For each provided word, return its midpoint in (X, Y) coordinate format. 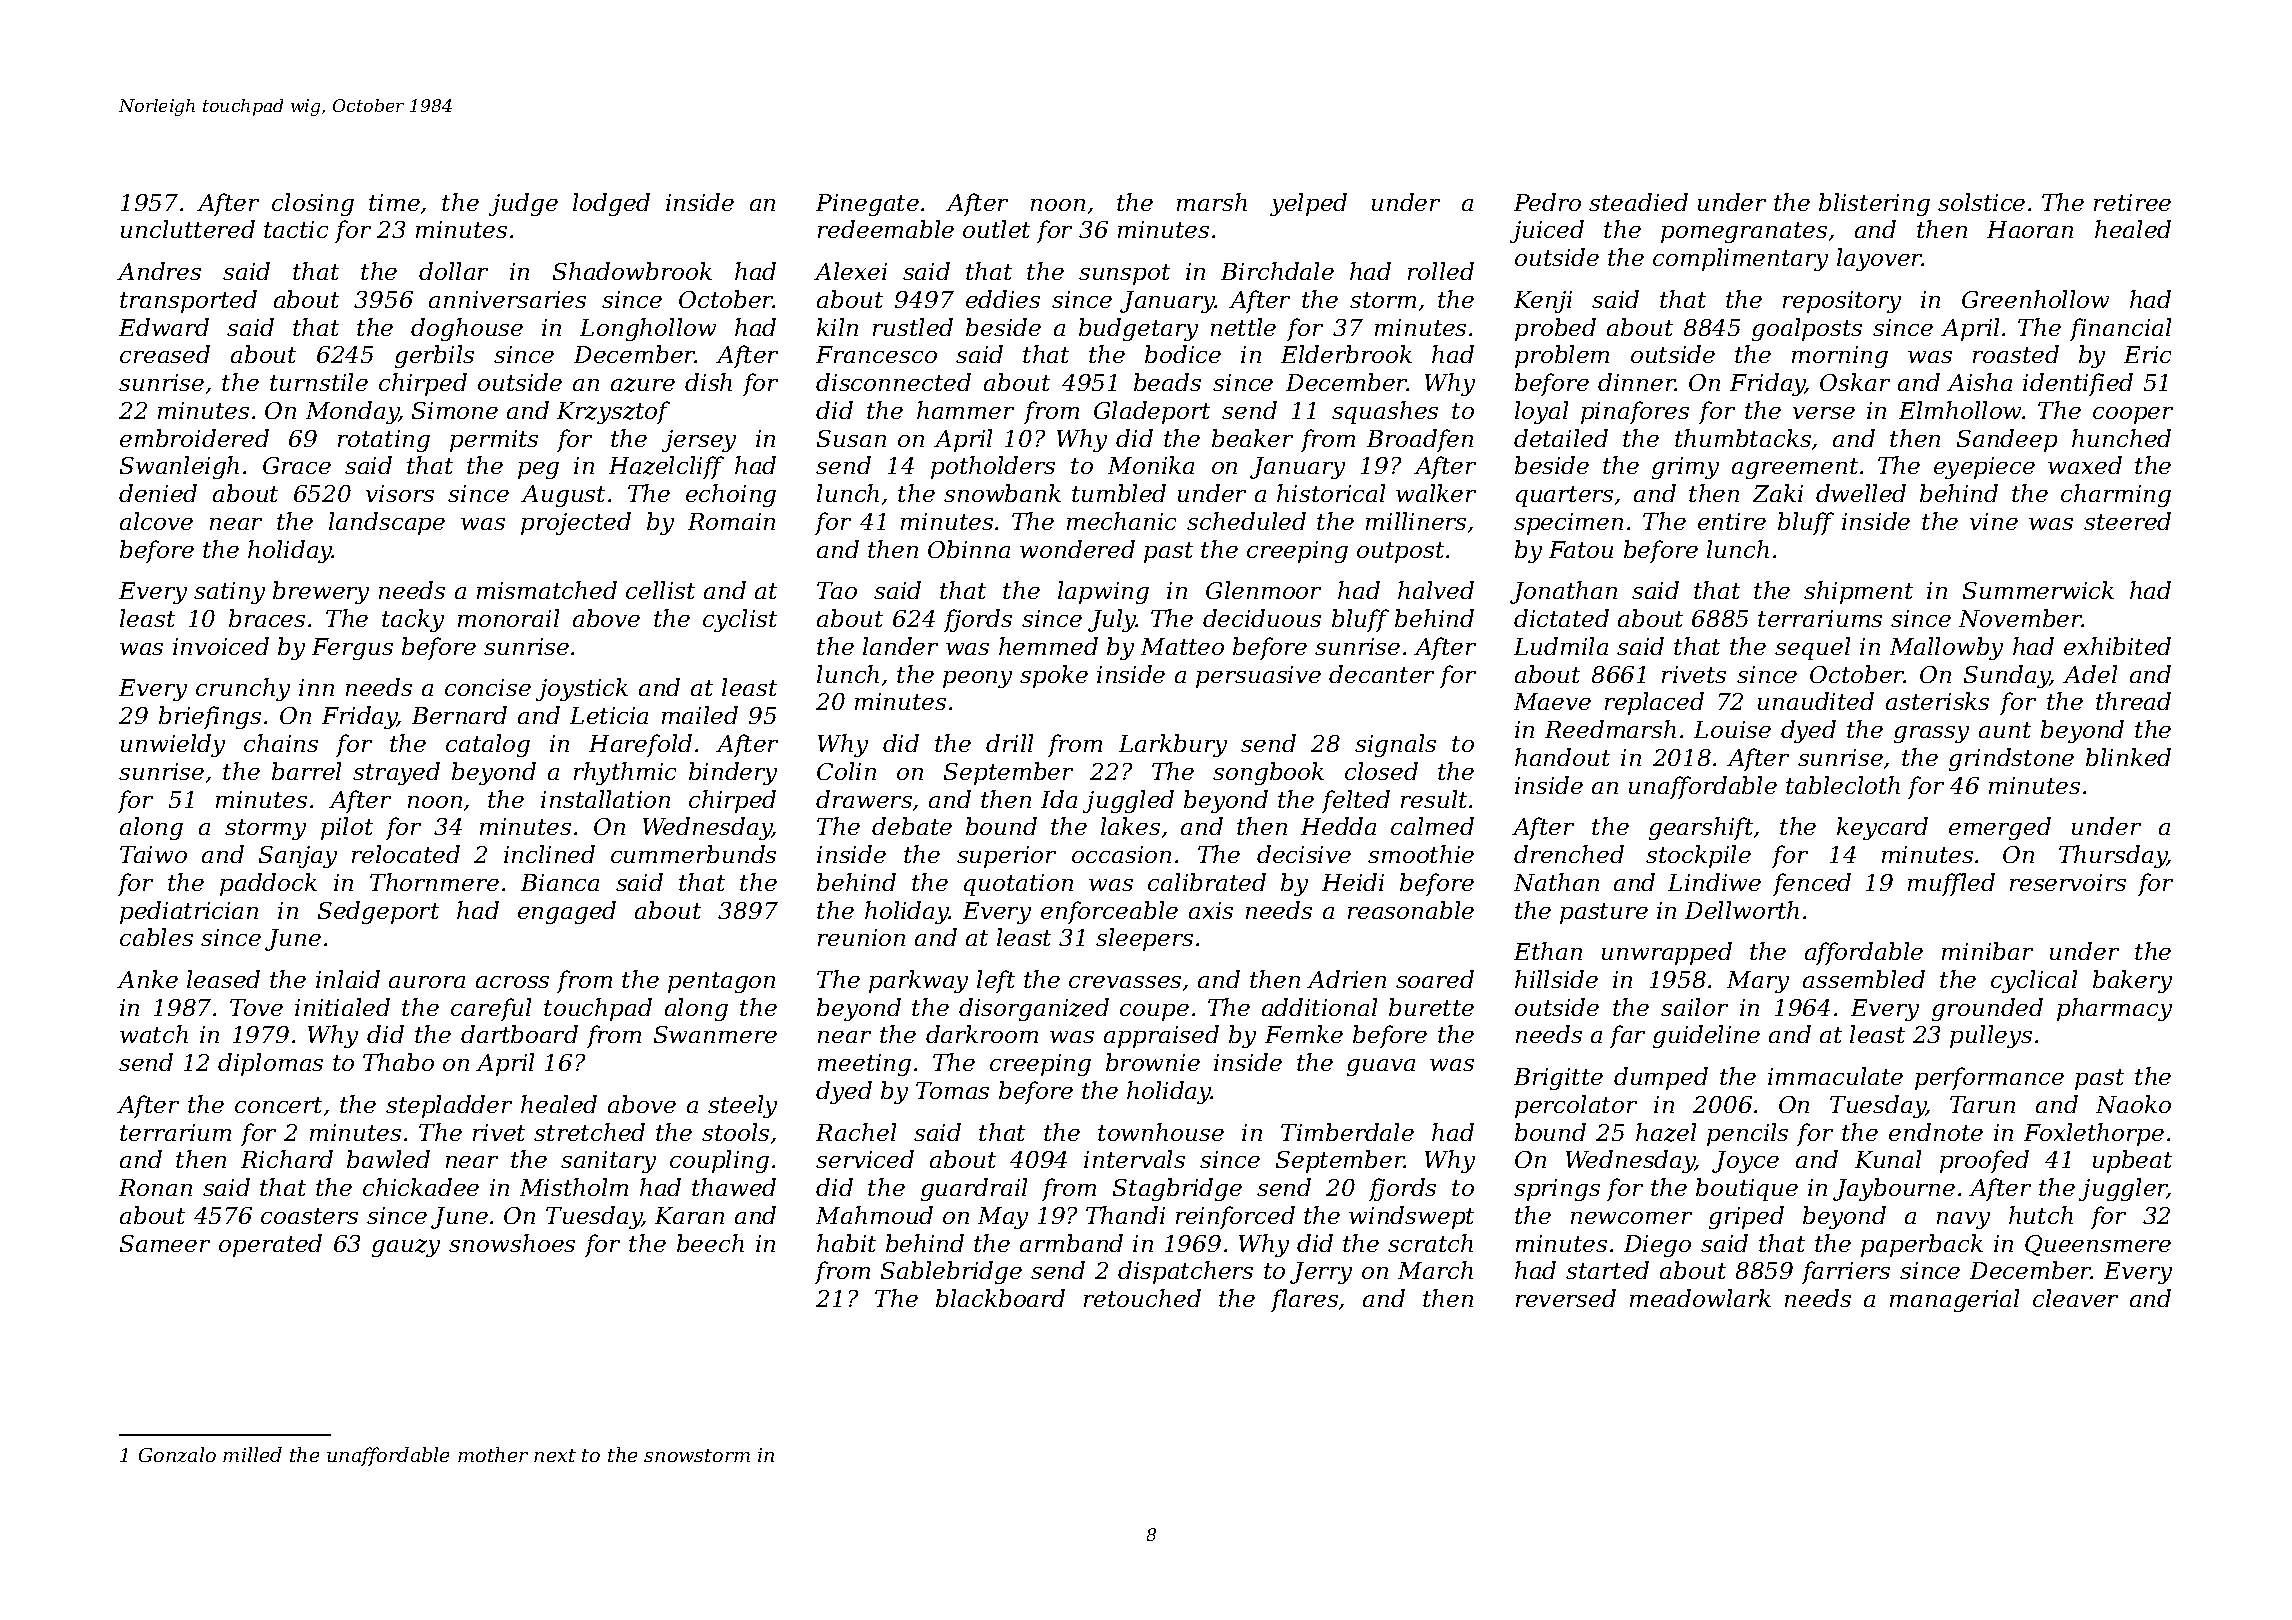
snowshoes (512, 1243)
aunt (2005, 730)
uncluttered (188, 229)
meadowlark (1700, 1298)
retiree (2132, 202)
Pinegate (867, 205)
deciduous (1262, 618)
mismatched (547, 590)
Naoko (2133, 1104)
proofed (1984, 1161)
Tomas (952, 1090)
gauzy (406, 1248)
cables (156, 937)
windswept (1411, 1217)
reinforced (1235, 1217)
